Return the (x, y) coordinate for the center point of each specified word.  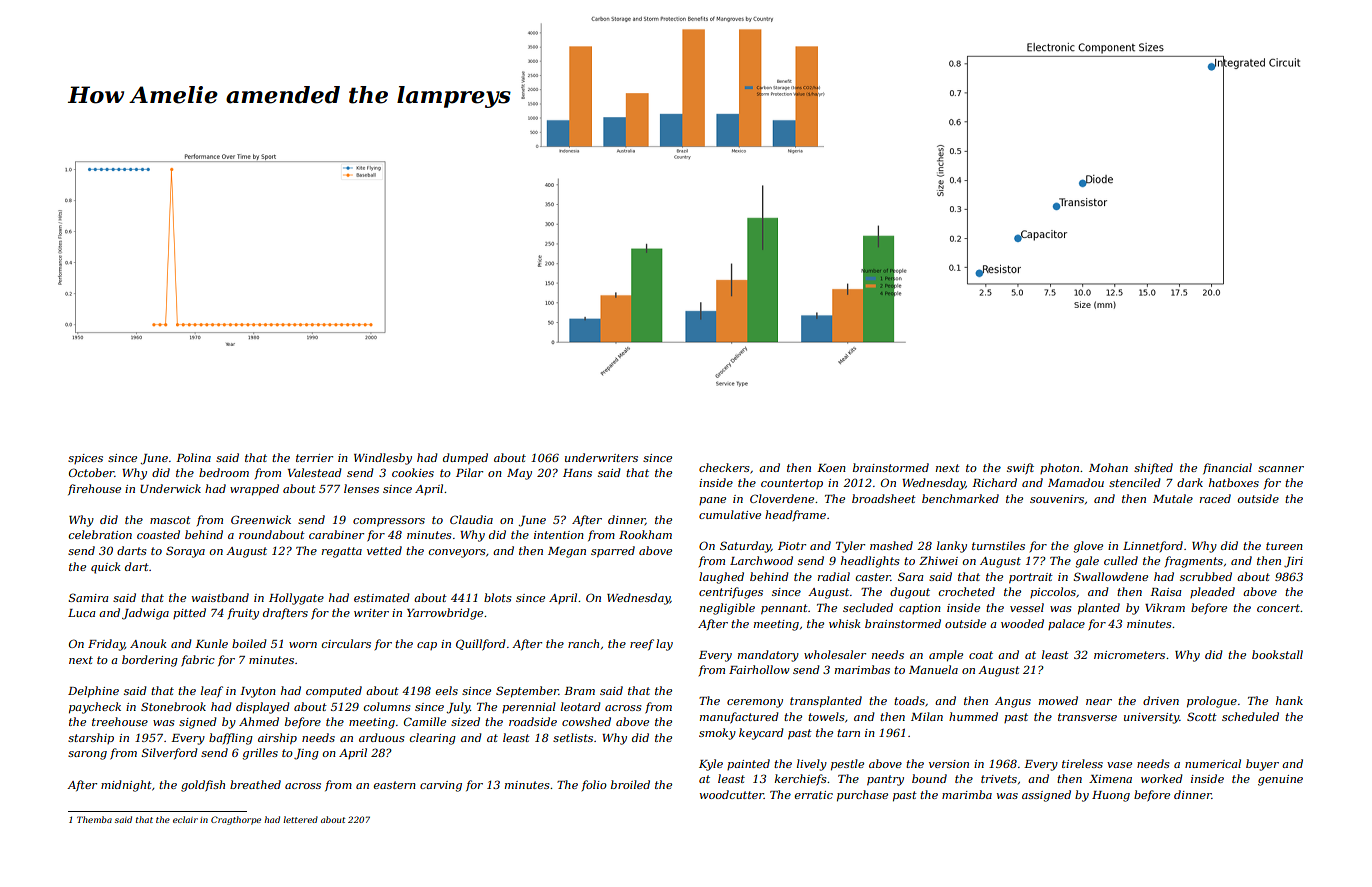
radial (834, 576)
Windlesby (383, 459)
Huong (1111, 796)
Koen (831, 468)
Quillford (481, 644)
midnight (126, 786)
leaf (212, 691)
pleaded (1212, 592)
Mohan (1108, 467)
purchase (862, 796)
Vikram (1165, 607)
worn (303, 645)
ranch (583, 643)
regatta (342, 552)
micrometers (1129, 655)
